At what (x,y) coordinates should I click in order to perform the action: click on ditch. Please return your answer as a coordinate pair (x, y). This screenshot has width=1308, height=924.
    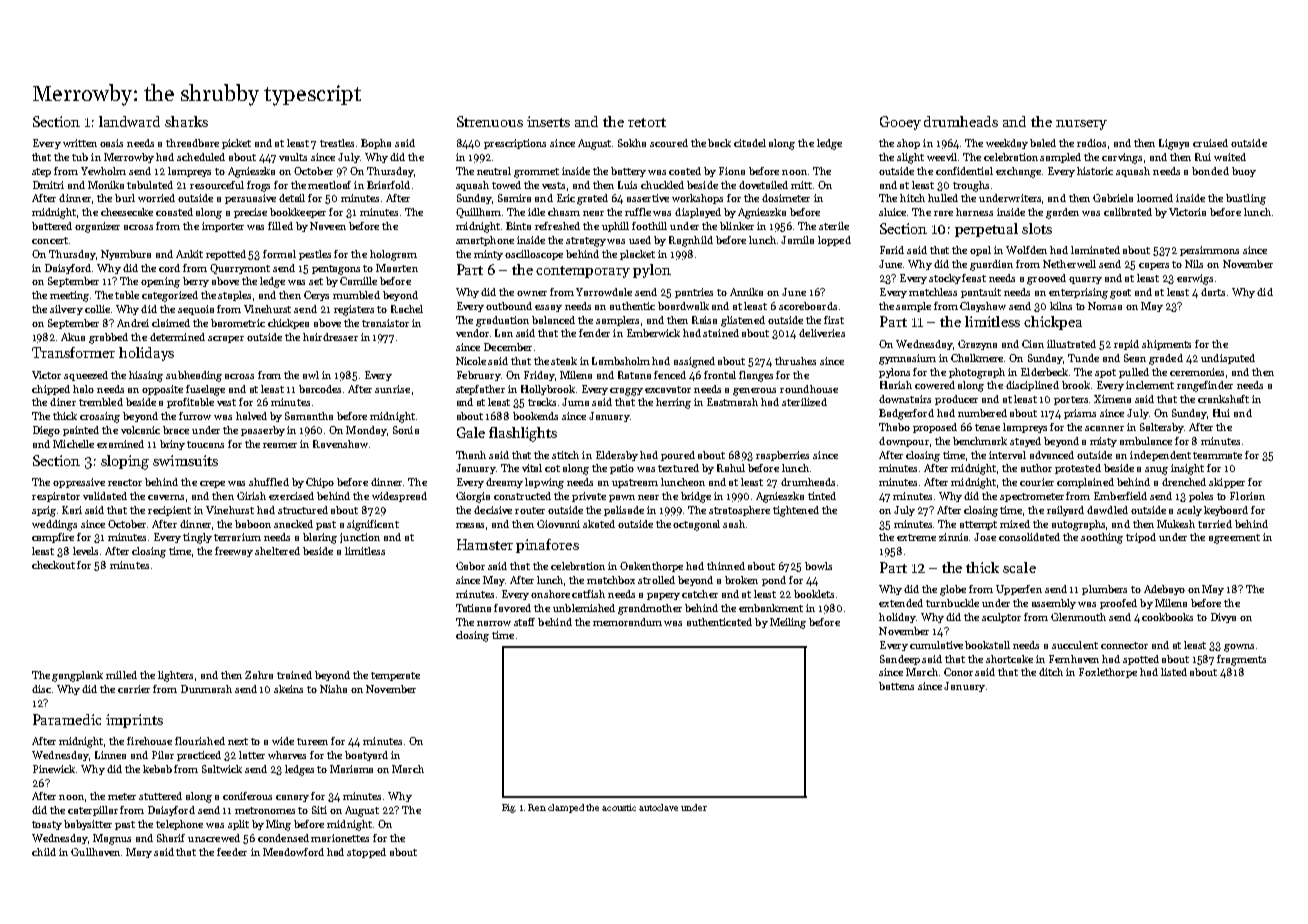
    Looking at the image, I should click on (1051, 672).
